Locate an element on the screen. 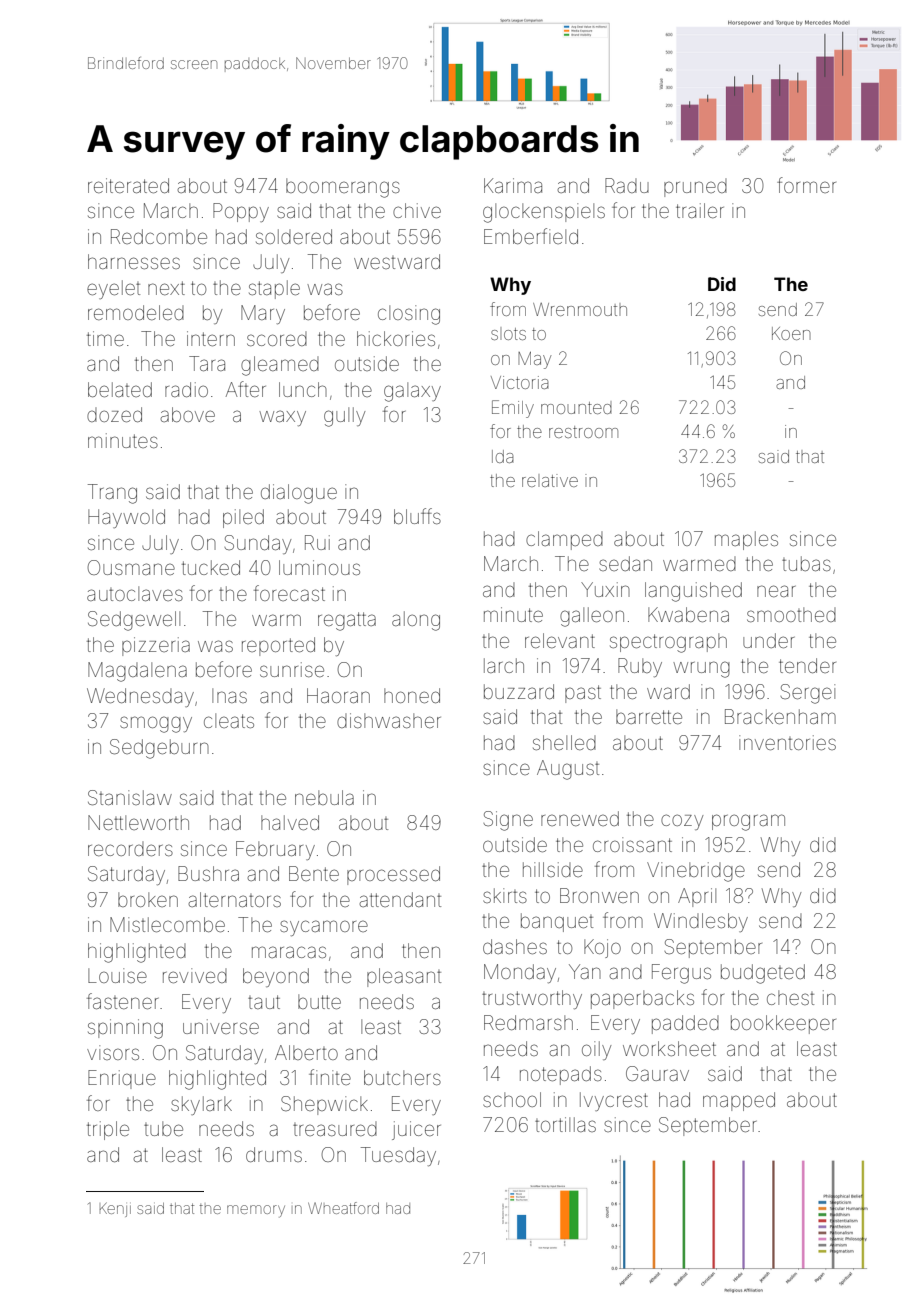 The width and height of the screenshot is (924, 1314). revived is located at coordinates (195, 975).
